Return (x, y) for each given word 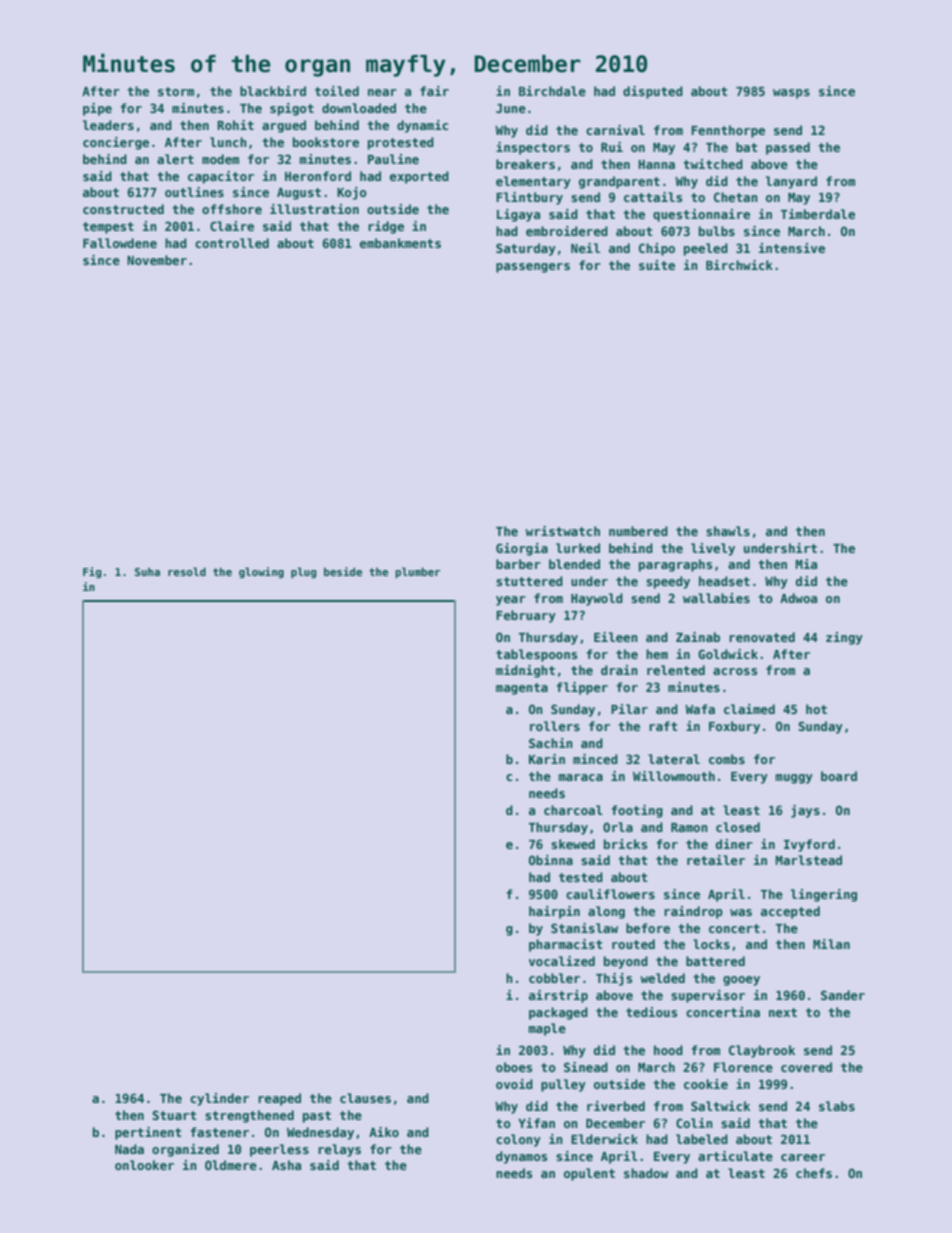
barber (518, 564)
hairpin (554, 912)
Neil (585, 248)
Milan (831, 944)
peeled (706, 249)
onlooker (144, 1165)
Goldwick (728, 654)
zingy (844, 638)
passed (788, 148)
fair (434, 91)
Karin (547, 759)
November (157, 260)
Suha (147, 571)
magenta (522, 689)
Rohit (235, 125)
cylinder (219, 1099)
